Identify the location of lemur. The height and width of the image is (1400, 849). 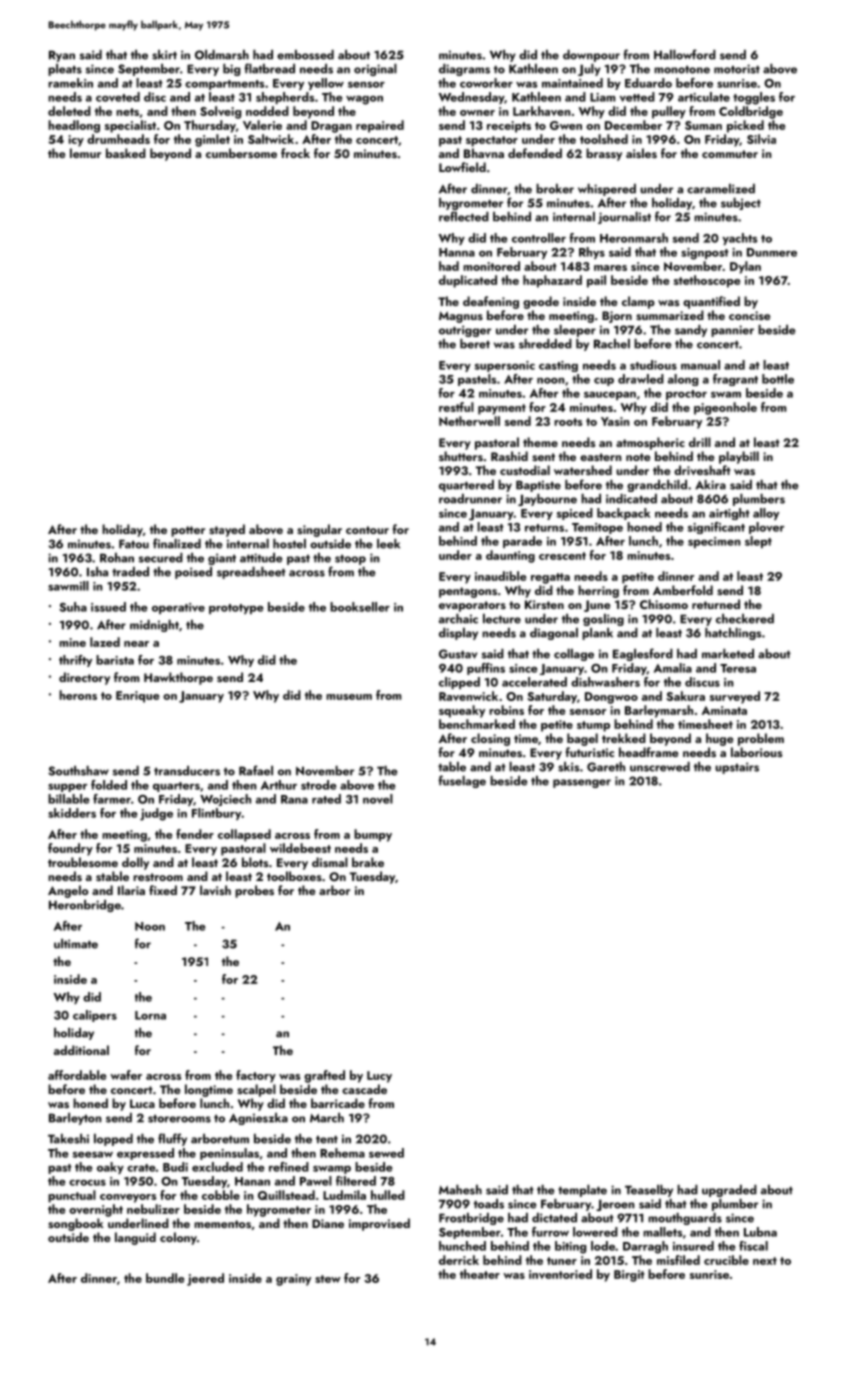
(85, 153).
